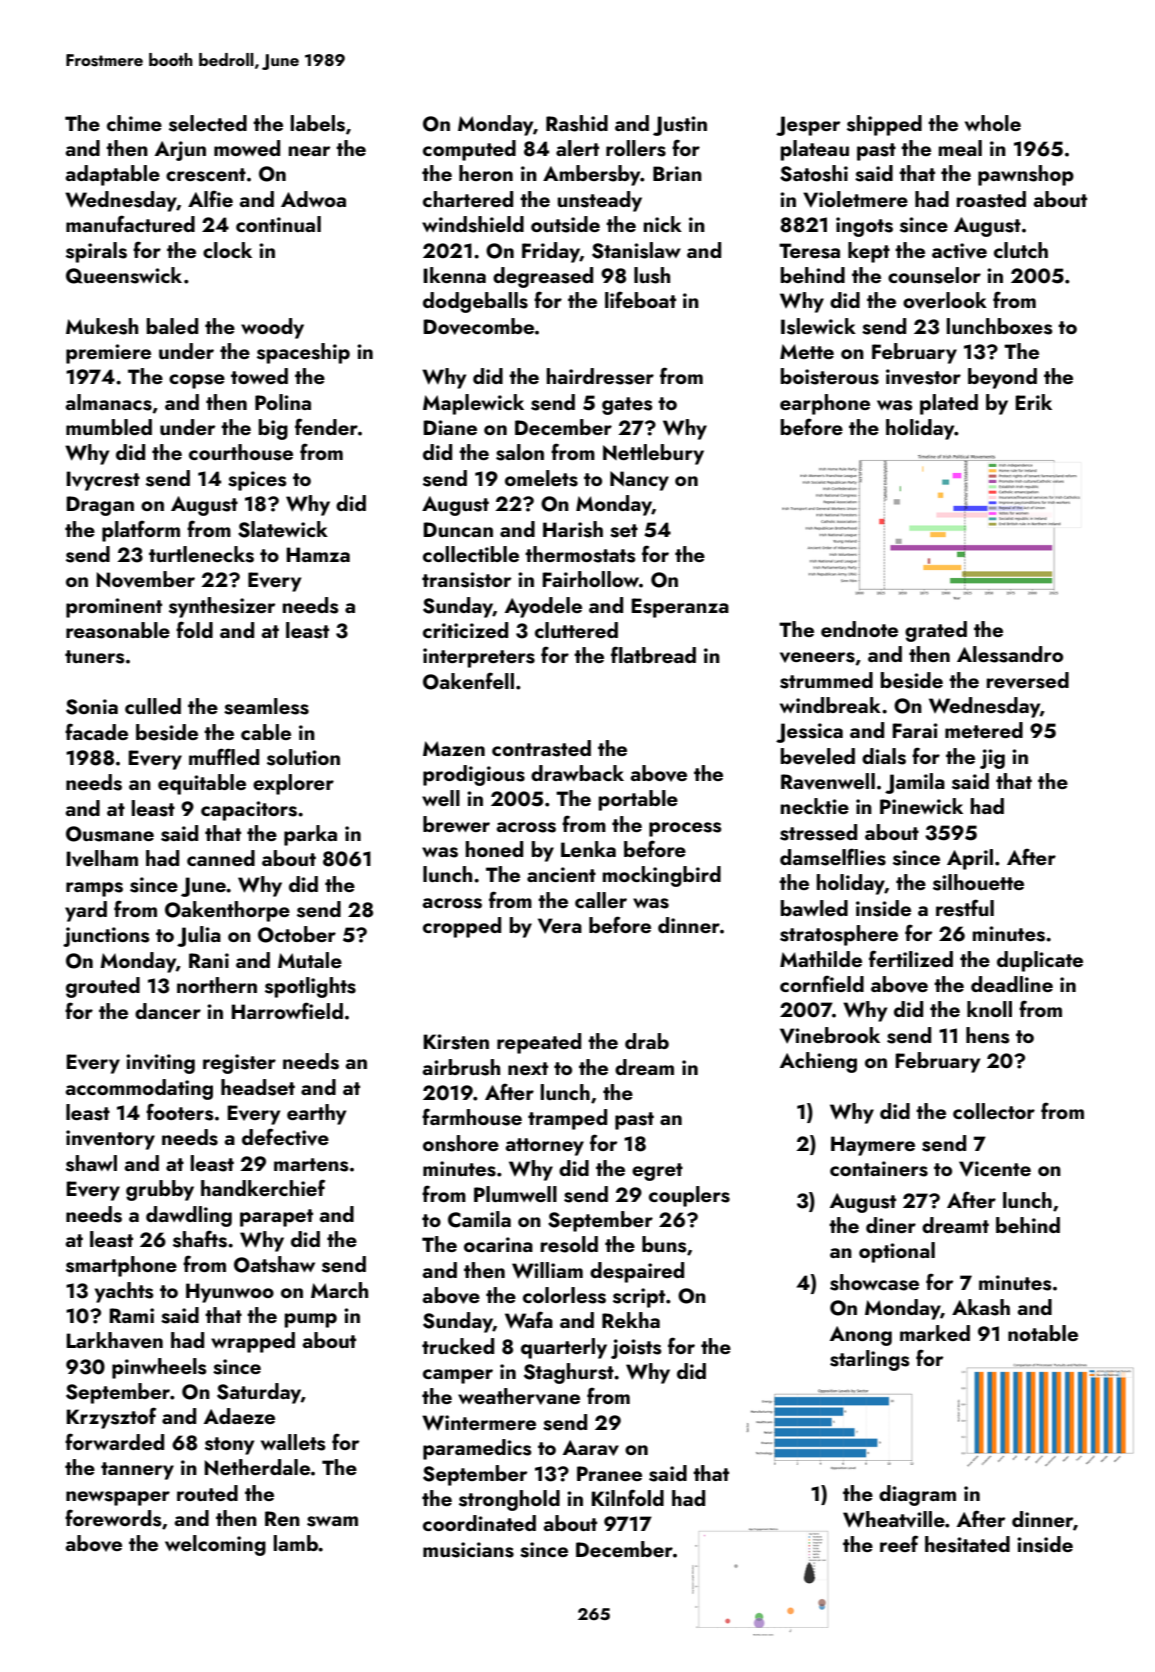 The height and width of the screenshot is (1672, 1155). What do you see at coordinates (1010, 654) in the screenshot?
I see `Alessandro` at bounding box center [1010, 654].
